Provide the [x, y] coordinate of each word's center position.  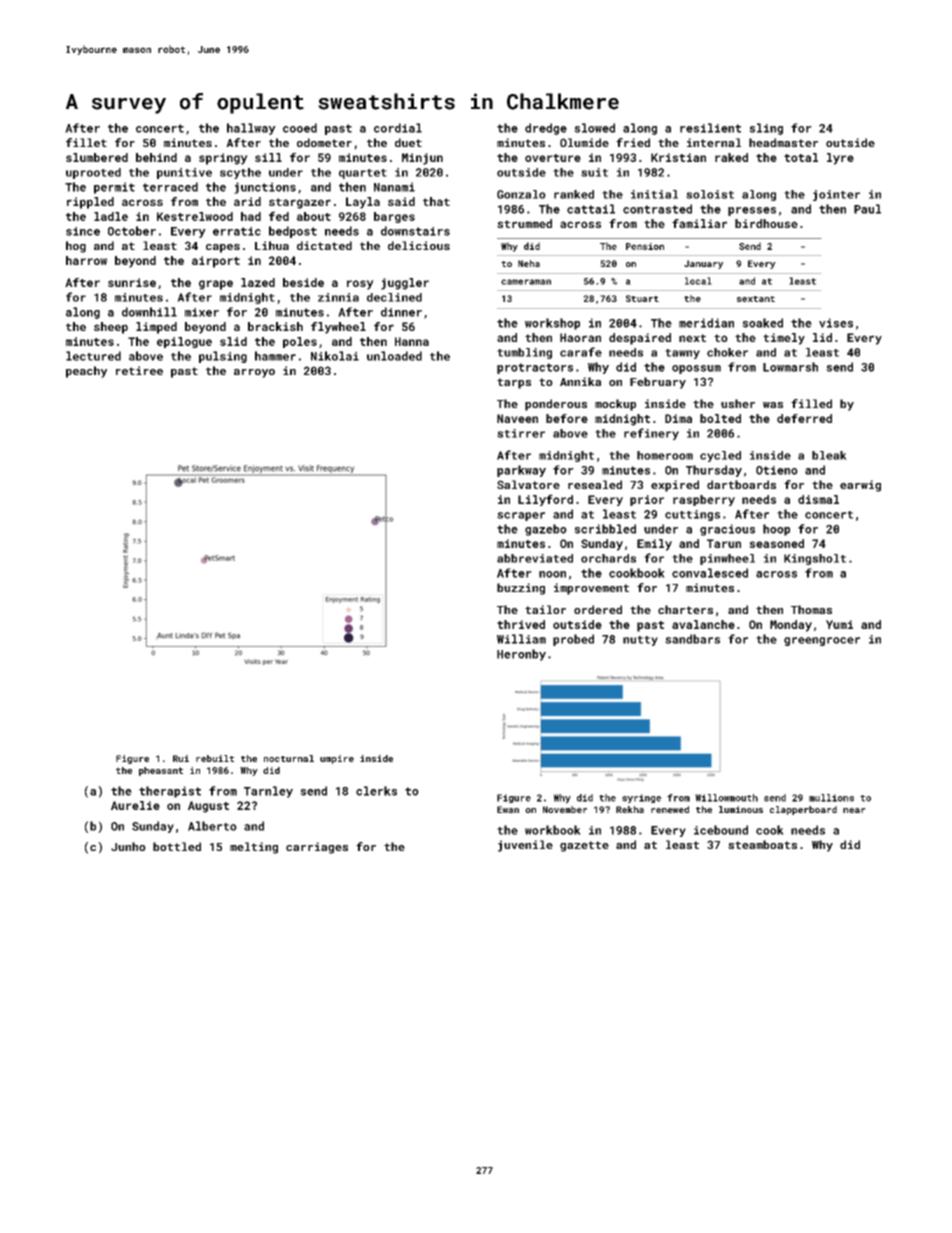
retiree [139, 370]
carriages [317, 848]
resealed [595, 484]
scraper [521, 516]
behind [156, 157]
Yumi [839, 624]
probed [573, 640]
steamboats [762, 844]
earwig [860, 486]
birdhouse [766, 223]
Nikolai [335, 356]
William [521, 639]
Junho [128, 846]
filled [811, 403]
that [436, 201]
